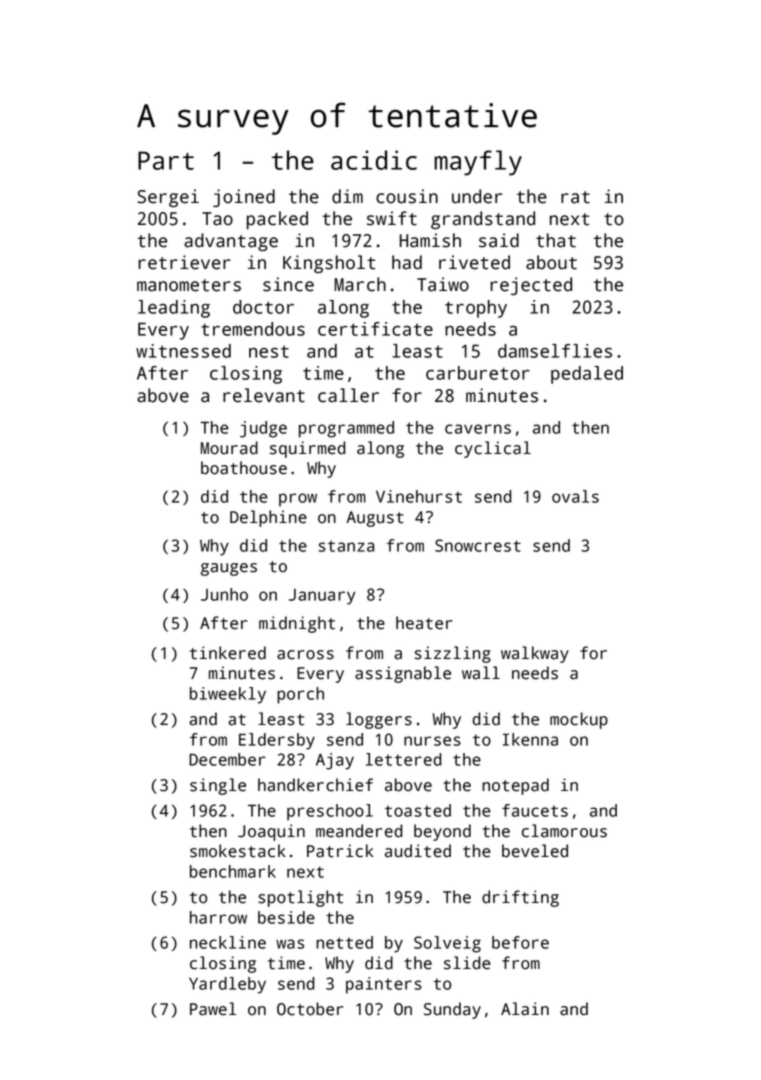 Image resolution: width=761 pixels, height=1080 pixels. What do you see at coordinates (575, 197) in the image?
I see `rat` at bounding box center [575, 197].
